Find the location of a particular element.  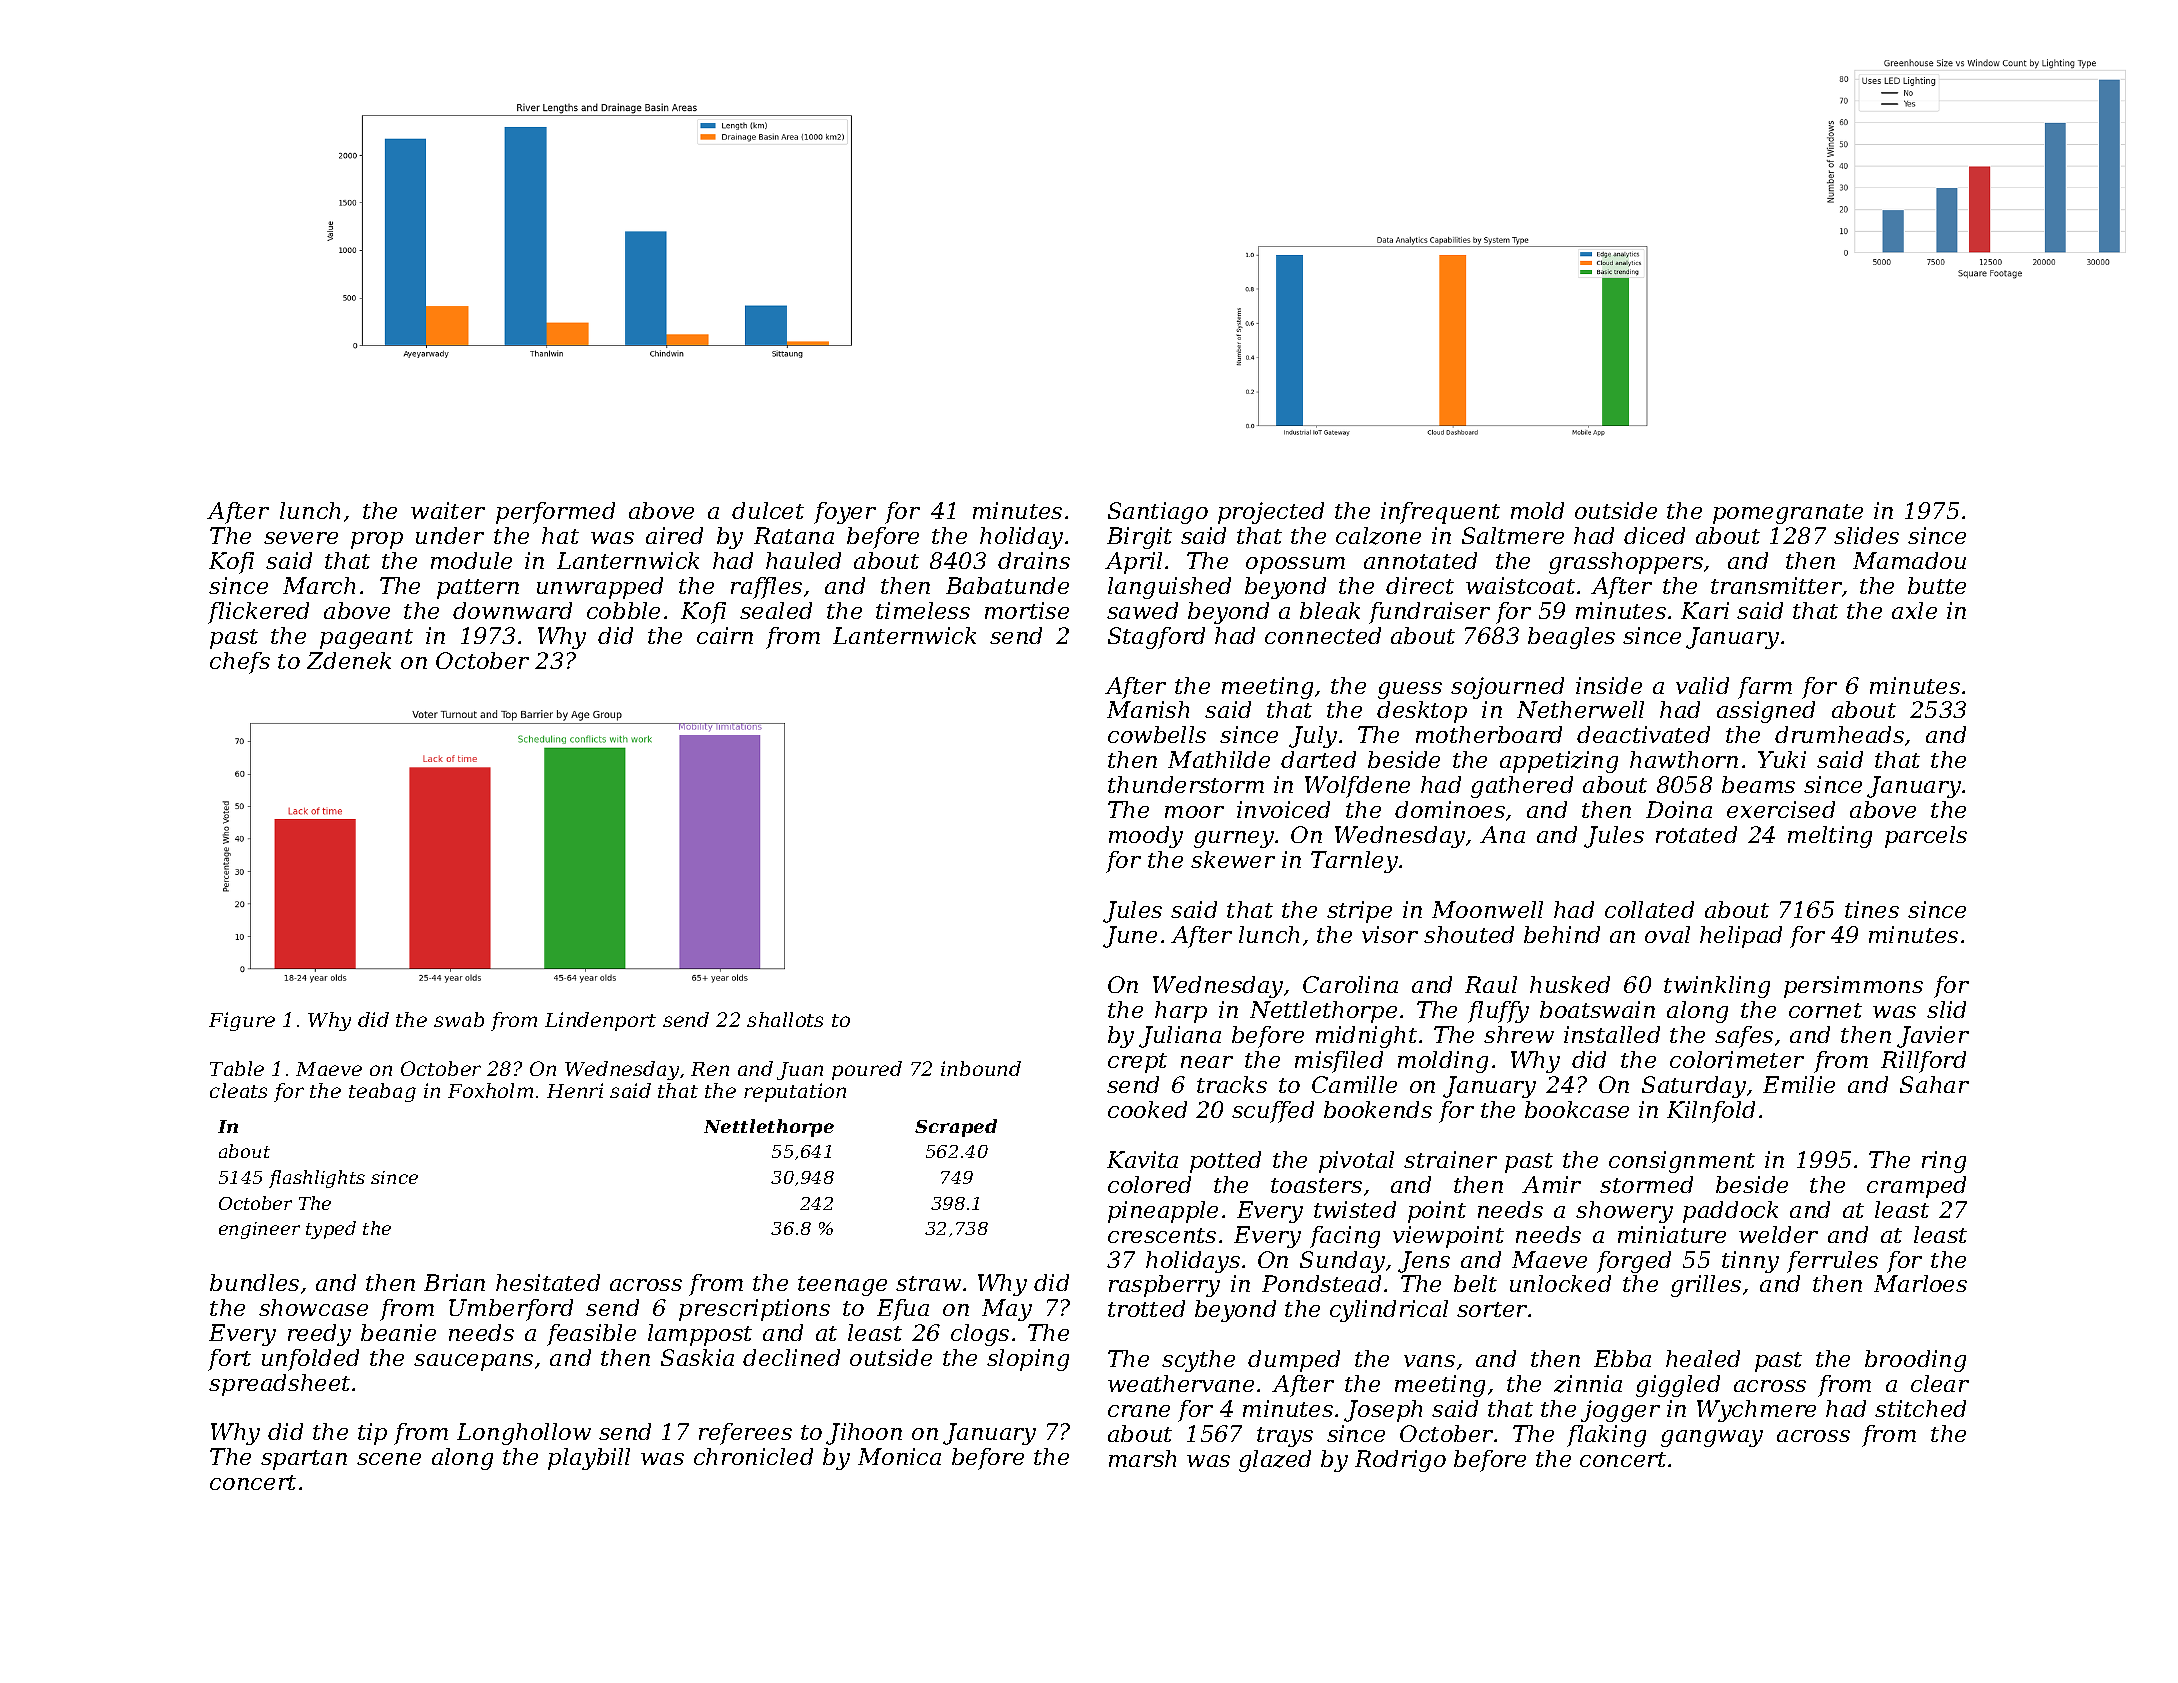

tines is located at coordinates (1872, 909).
